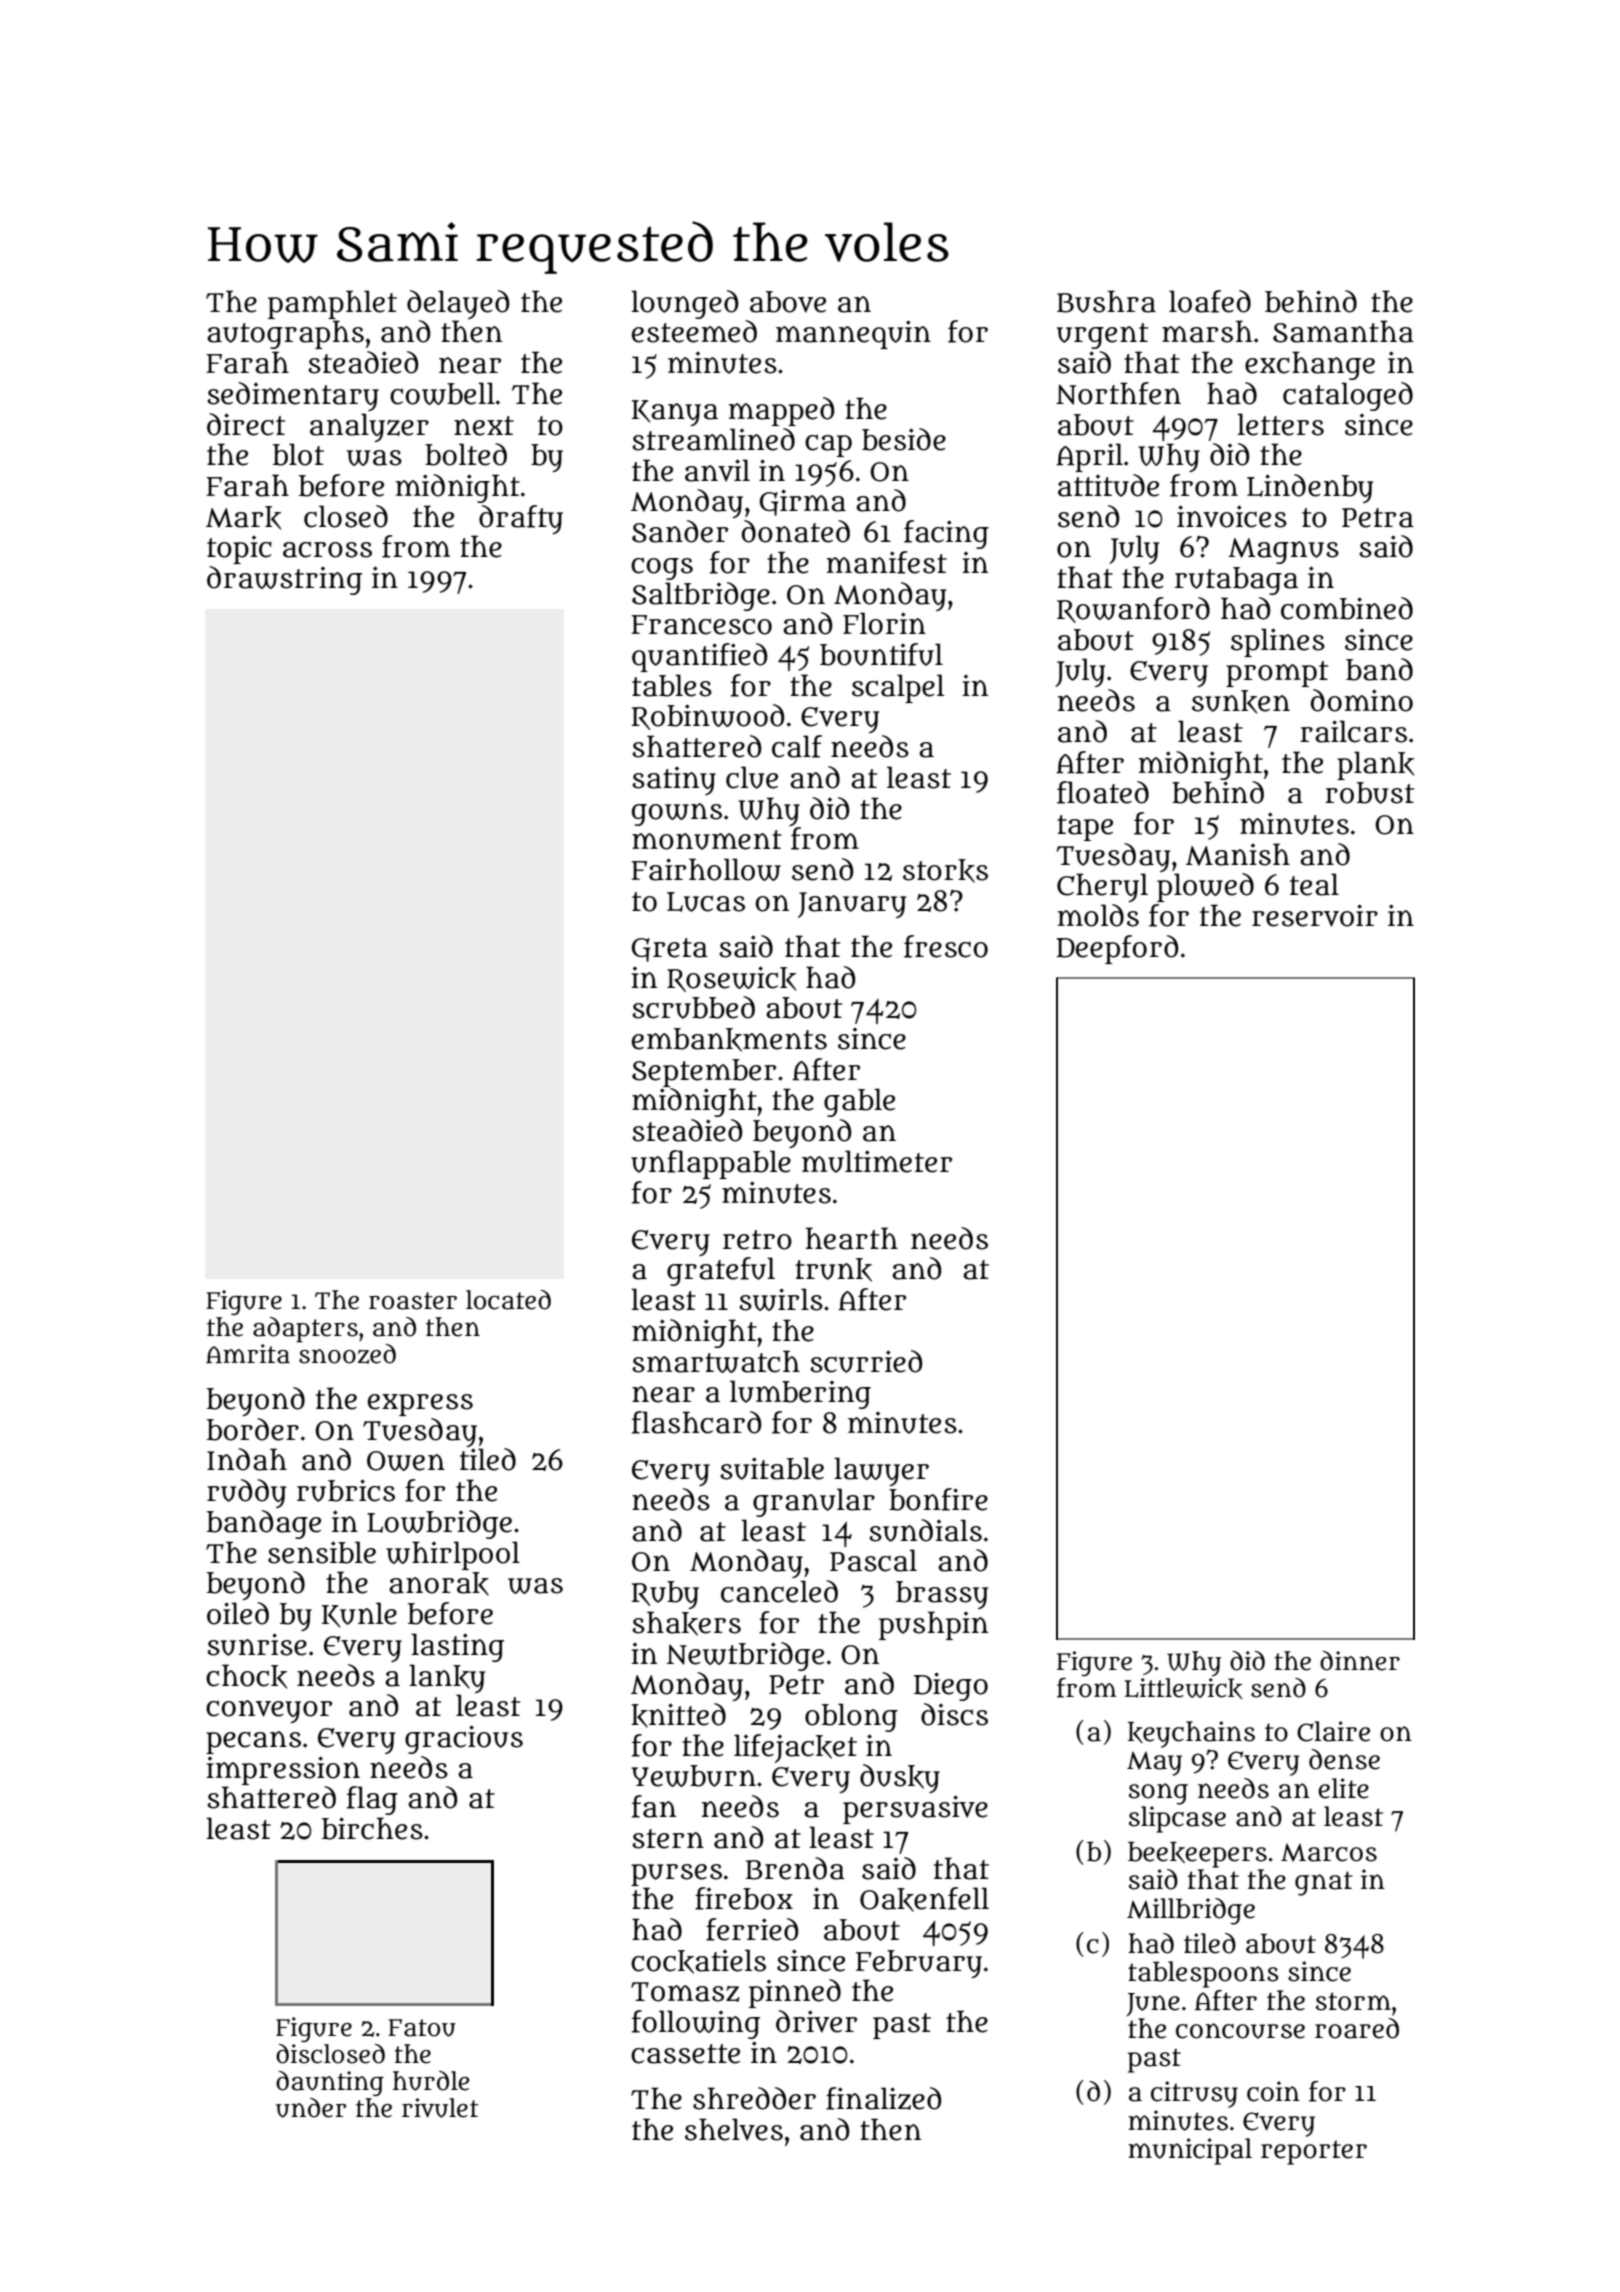  I want to click on reservoir, so click(1315, 915).
